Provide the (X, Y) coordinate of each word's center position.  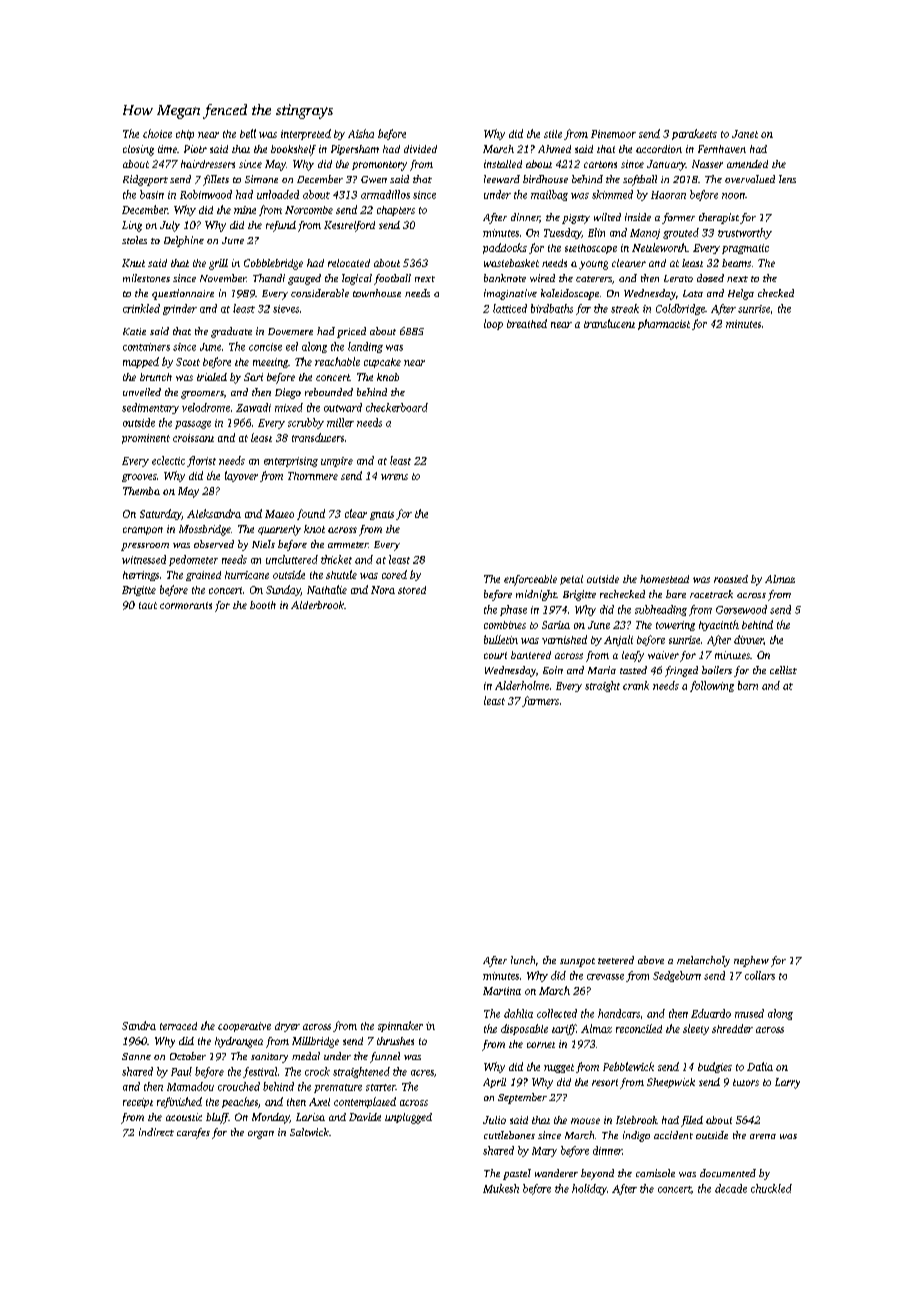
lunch (523, 960)
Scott (188, 362)
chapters (396, 211)
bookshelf (293, 150)
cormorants (186, 605)
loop (493, 324)
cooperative (244, 1027)
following (712, 686)
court (495, 655)
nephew (751, 961)
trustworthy (745, 233)
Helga (741, 294)
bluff (217, 1118)
